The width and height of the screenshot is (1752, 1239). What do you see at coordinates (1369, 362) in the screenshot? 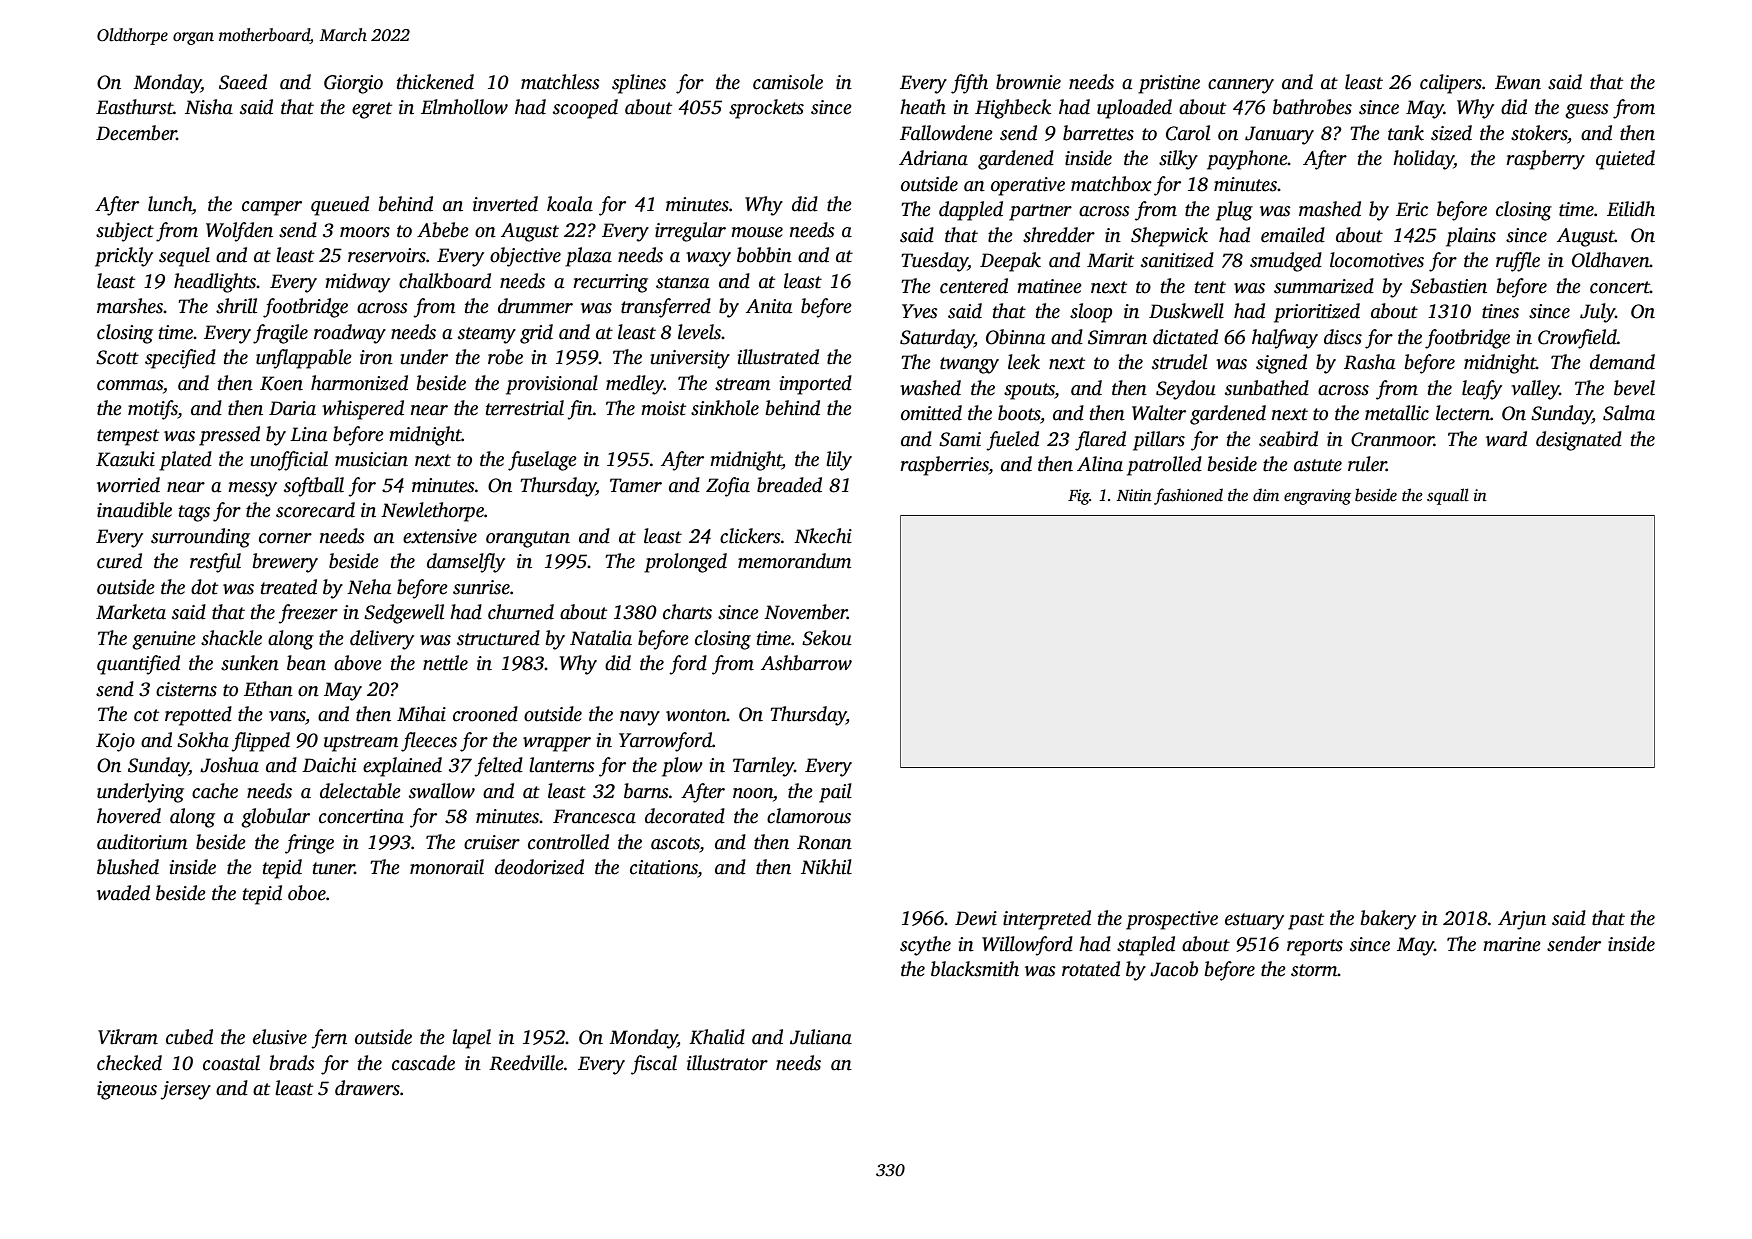
I see `Rasha` at bounding box center [1369, 362].
